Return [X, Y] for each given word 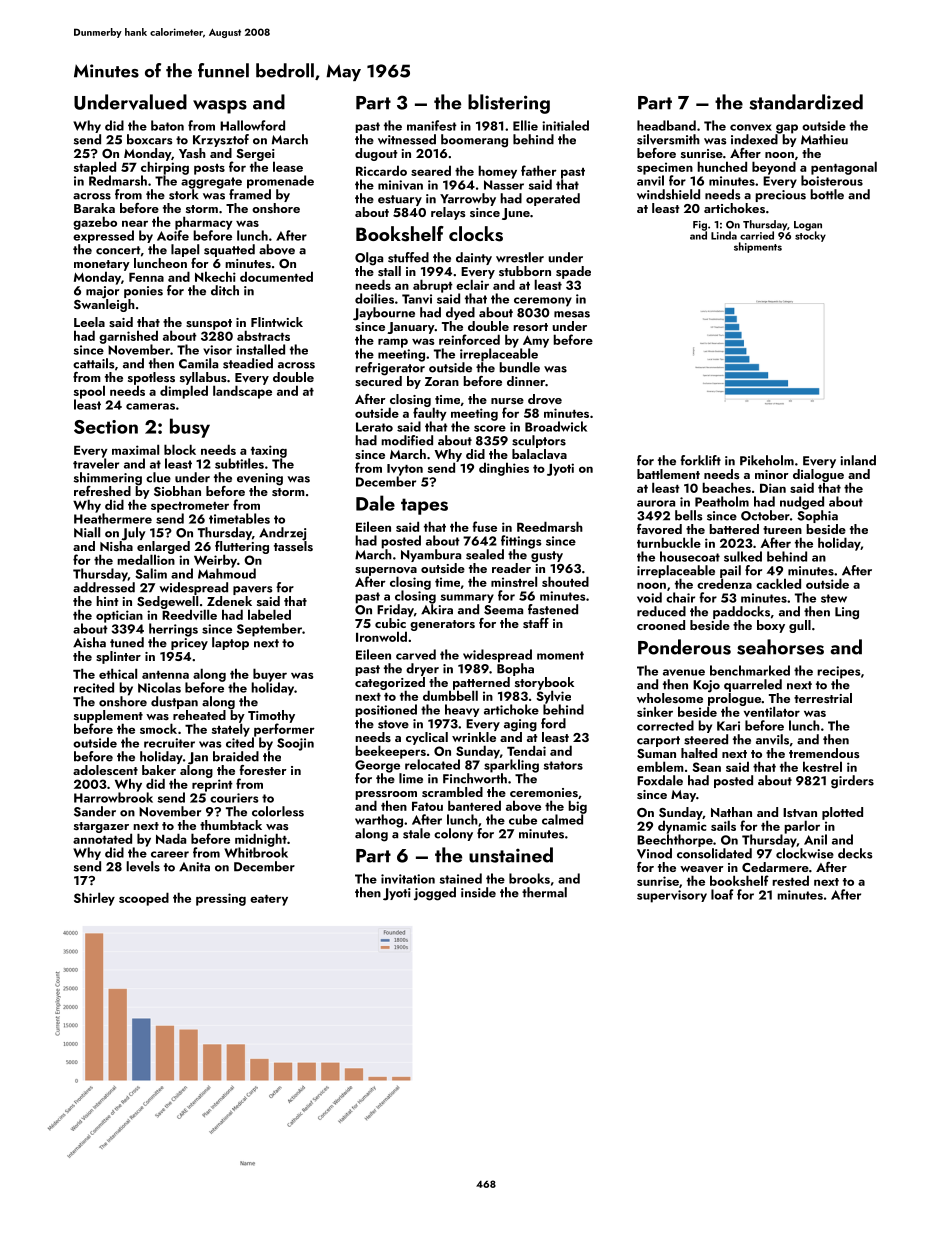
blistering [509, 104]
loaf [722, 894]
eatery [269, 900]
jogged [434, 894]
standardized [806, 102]
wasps [220, 107]
